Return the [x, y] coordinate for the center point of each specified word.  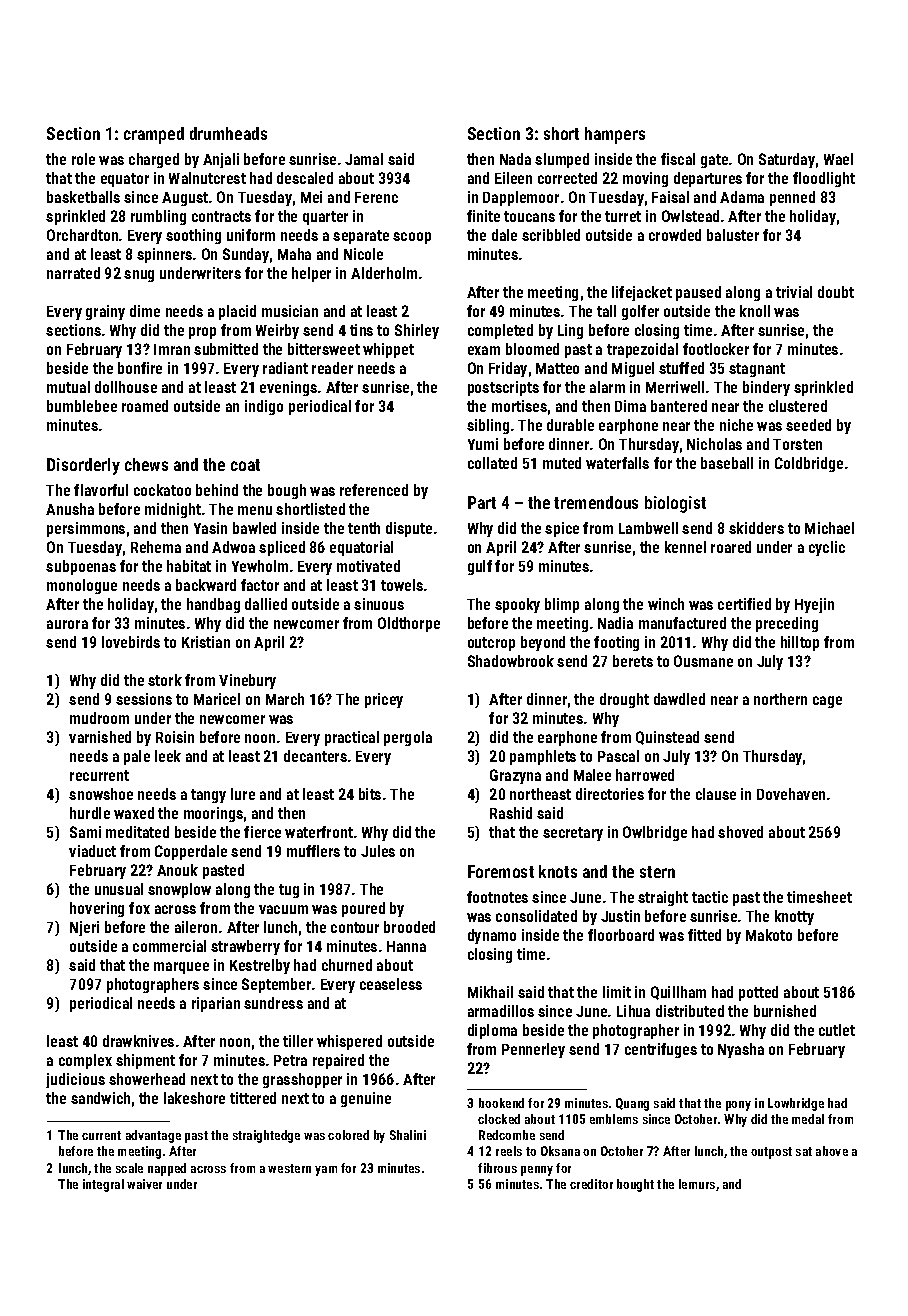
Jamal [364, 159]
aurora [67, 624]
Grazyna [515, 776]
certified [744, 604]
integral [103, 1185]
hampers [615, 135]
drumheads [228, 133]
